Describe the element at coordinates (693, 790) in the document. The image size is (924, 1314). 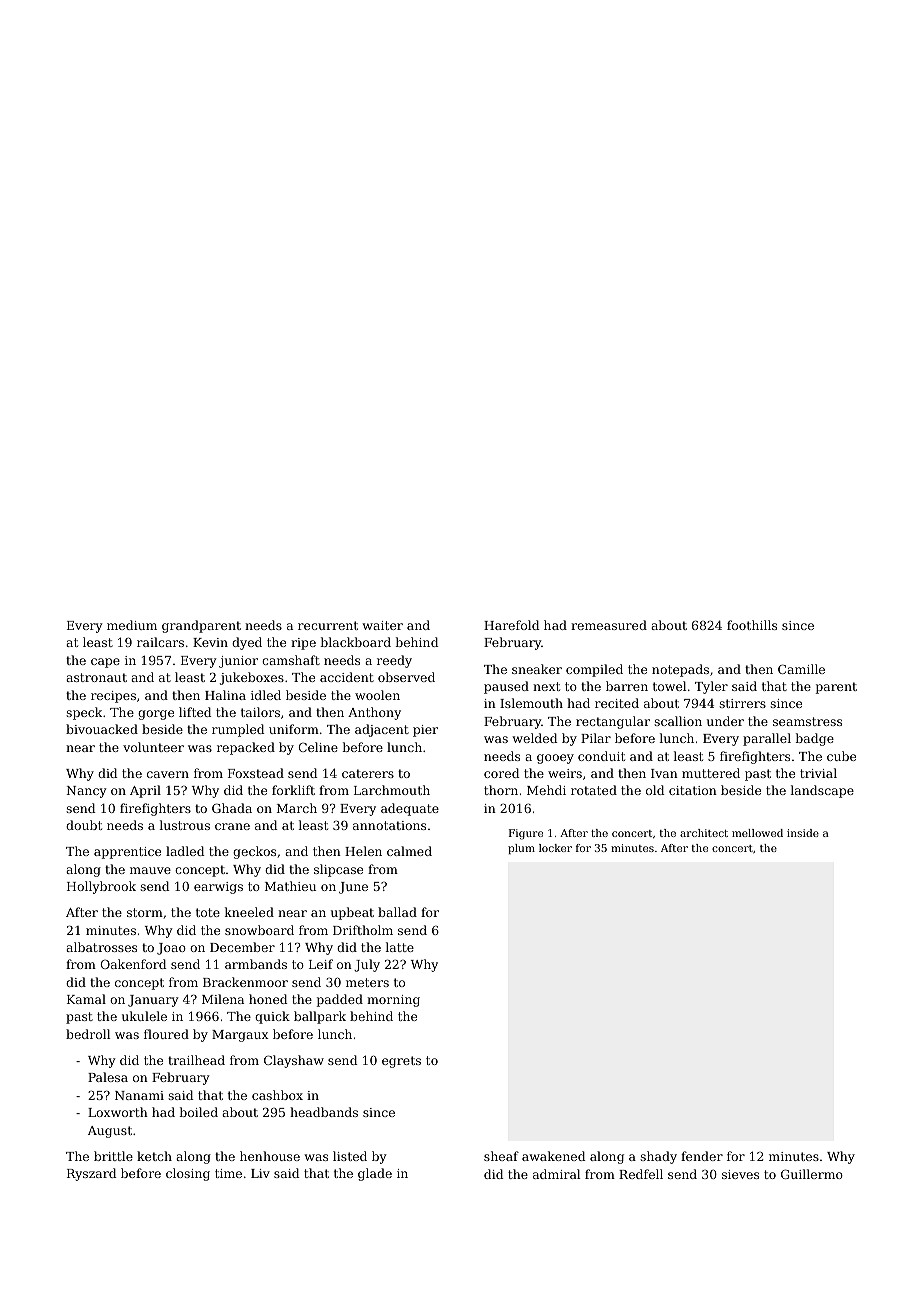
I see `citation` at that location.
